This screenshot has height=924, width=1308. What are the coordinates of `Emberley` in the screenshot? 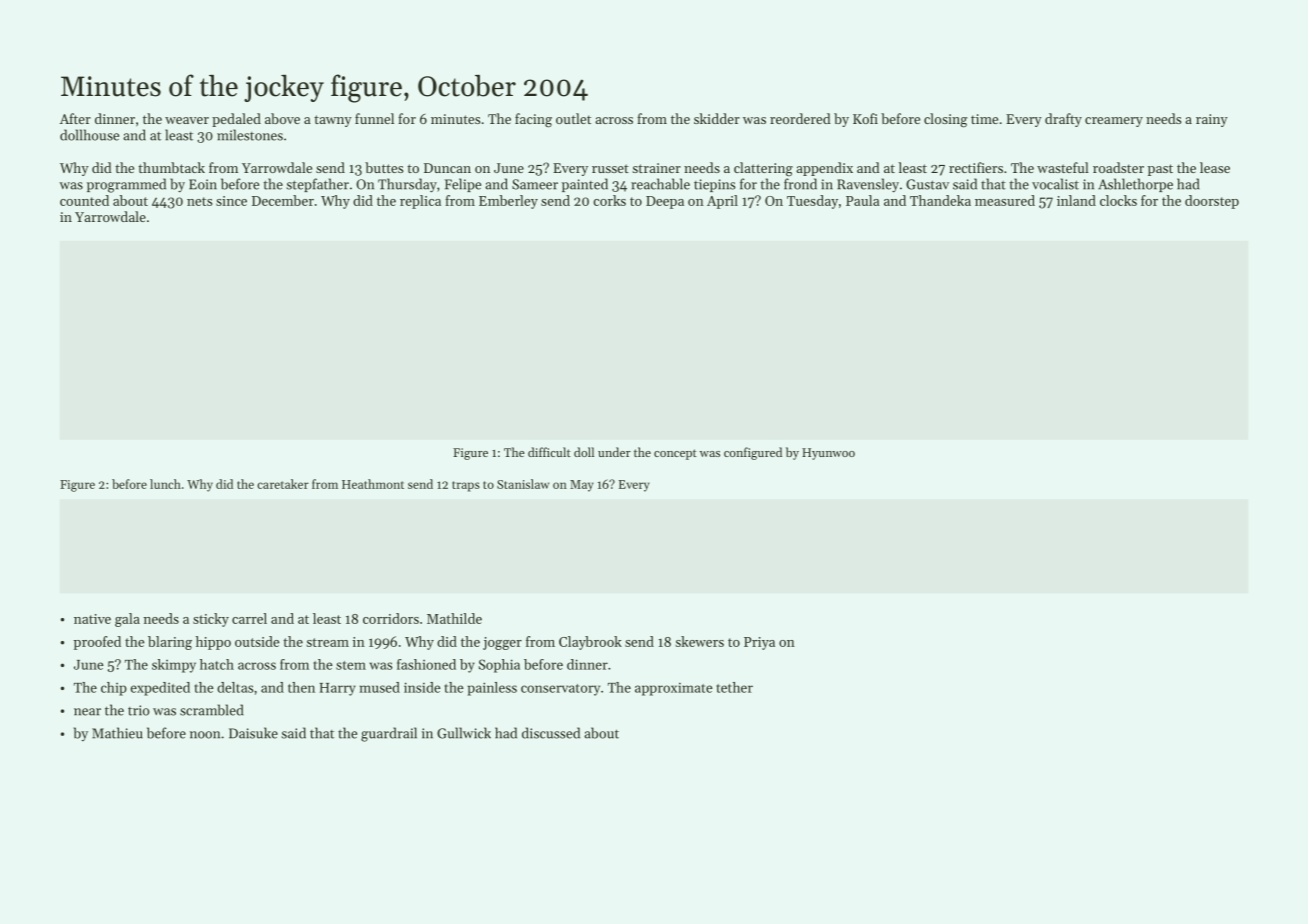 It's located at (508, 202).
